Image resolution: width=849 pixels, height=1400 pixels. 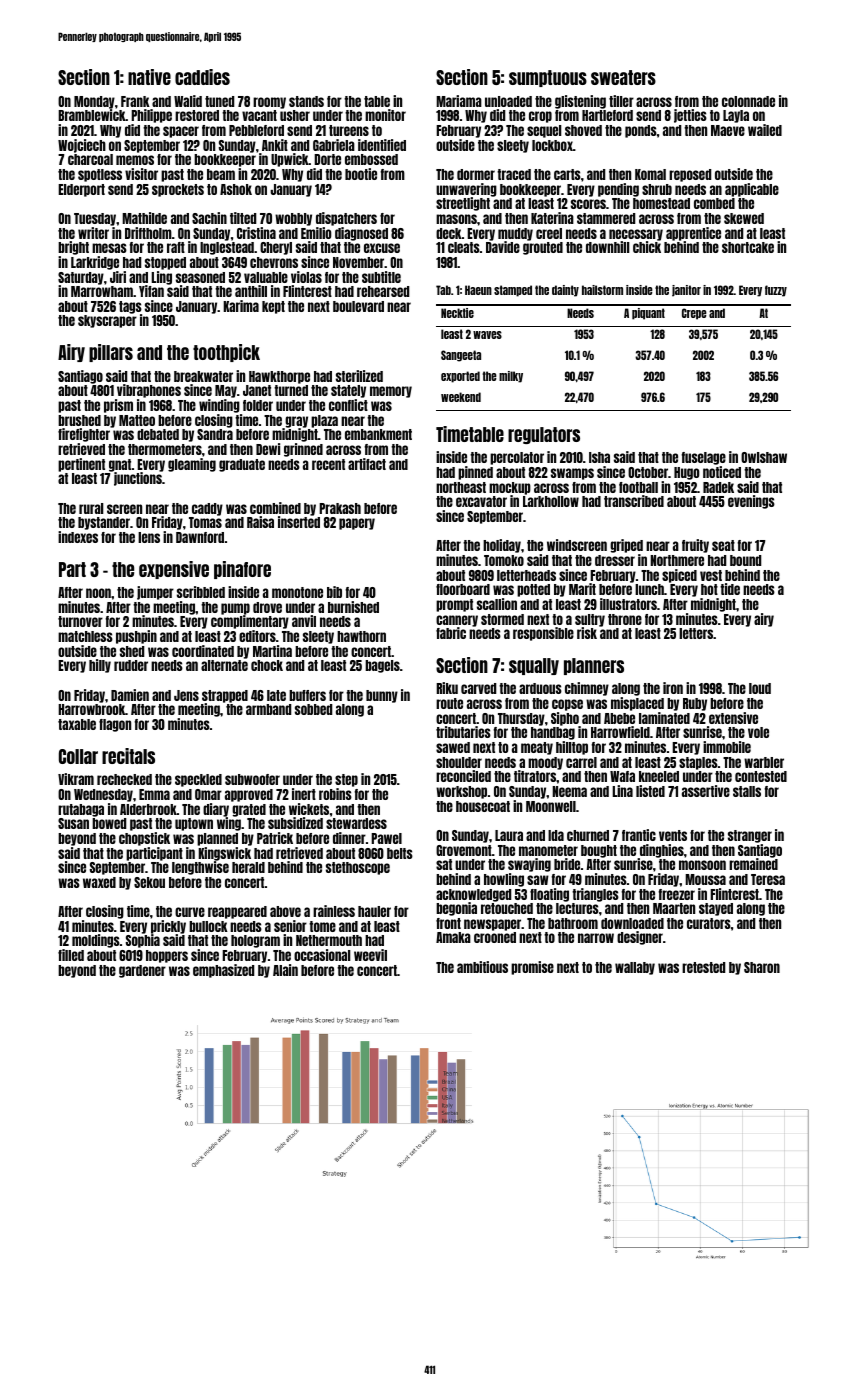 I want to click on Philippe, so click(x=151, y=116).
